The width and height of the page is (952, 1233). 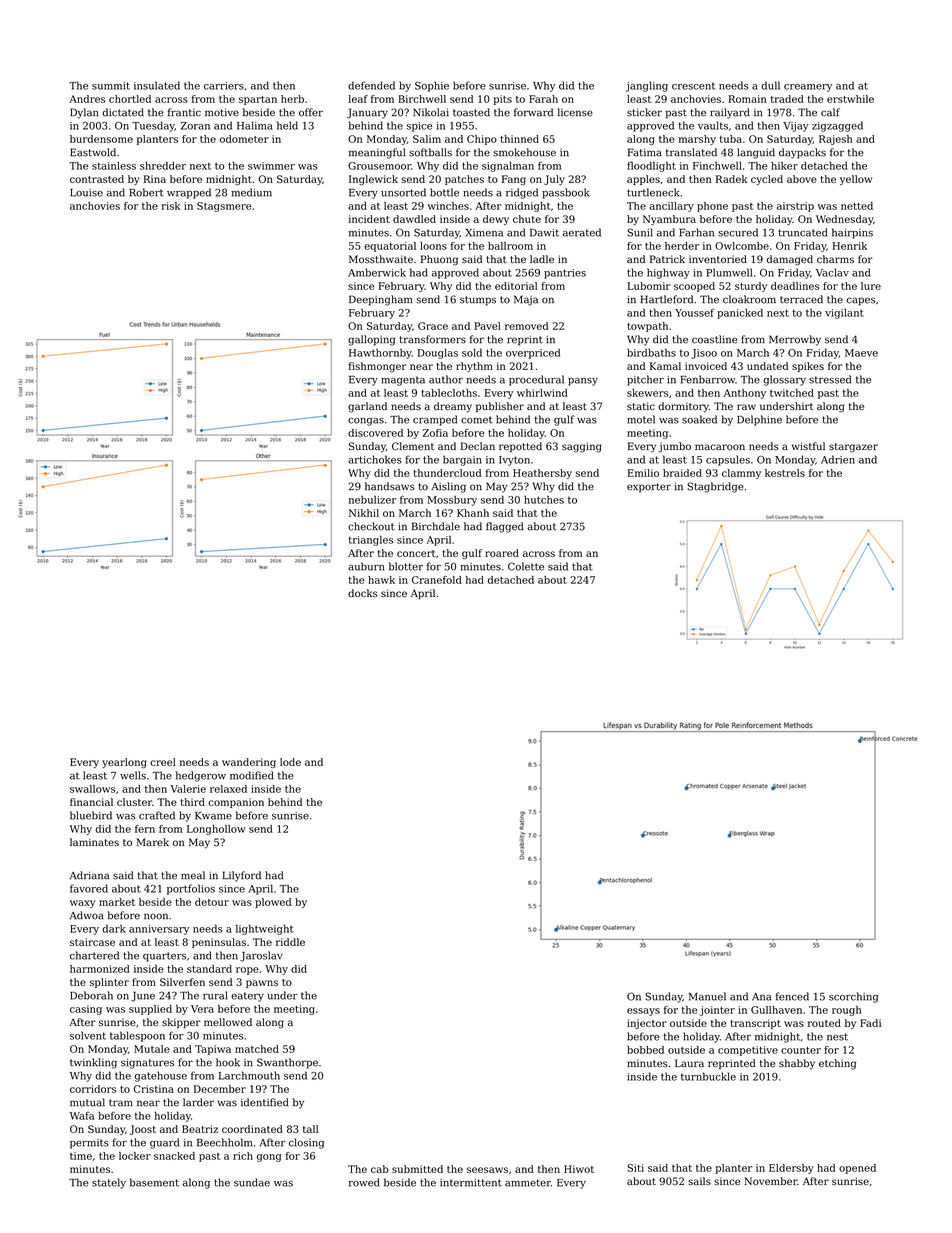 What do you see at coordinates (770, 85) in the page?
I see `dull` at bounding box center [770, 85].
